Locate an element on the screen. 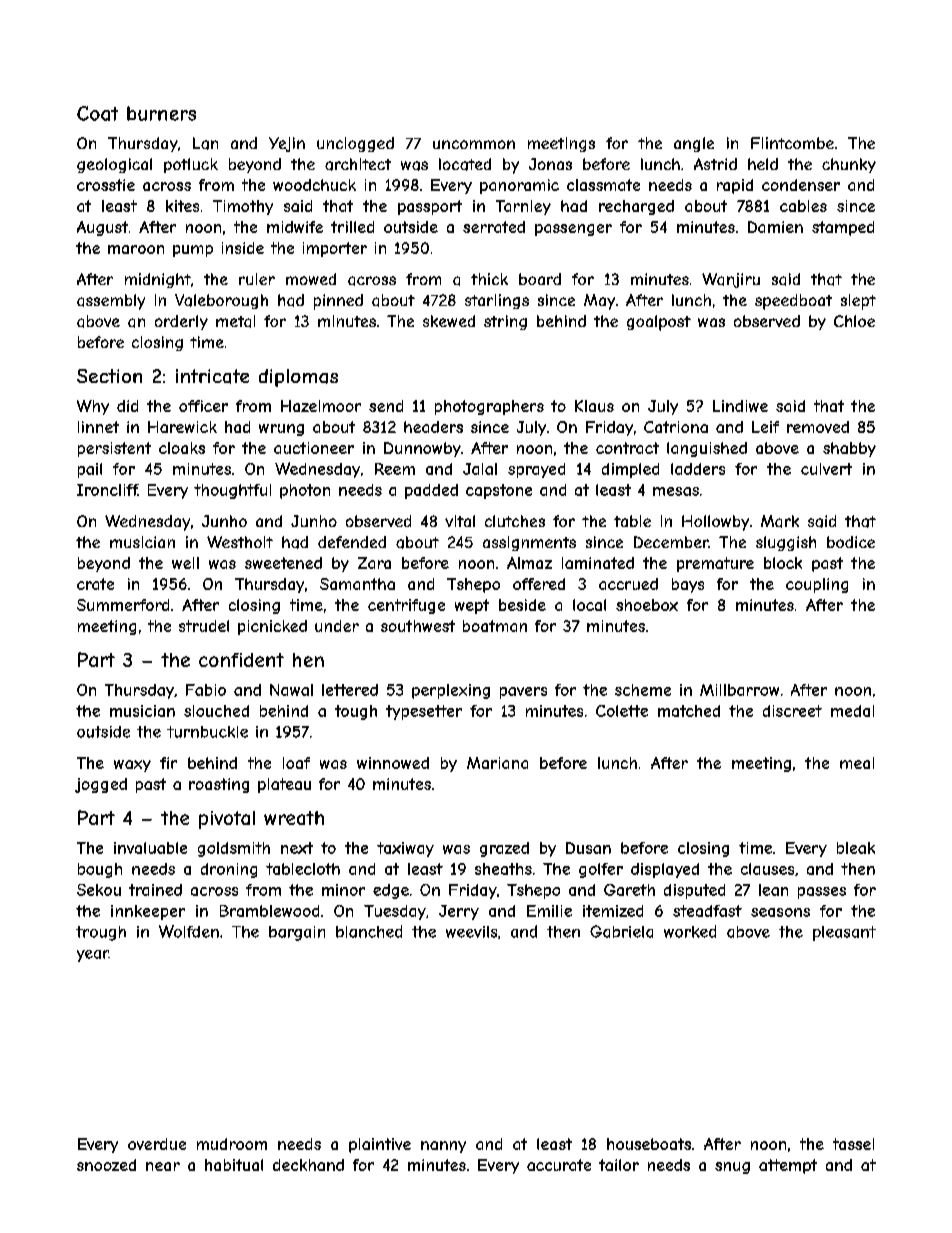 This screenshot has height=1233, width=952. burners is located at coordinates (161, 113).
